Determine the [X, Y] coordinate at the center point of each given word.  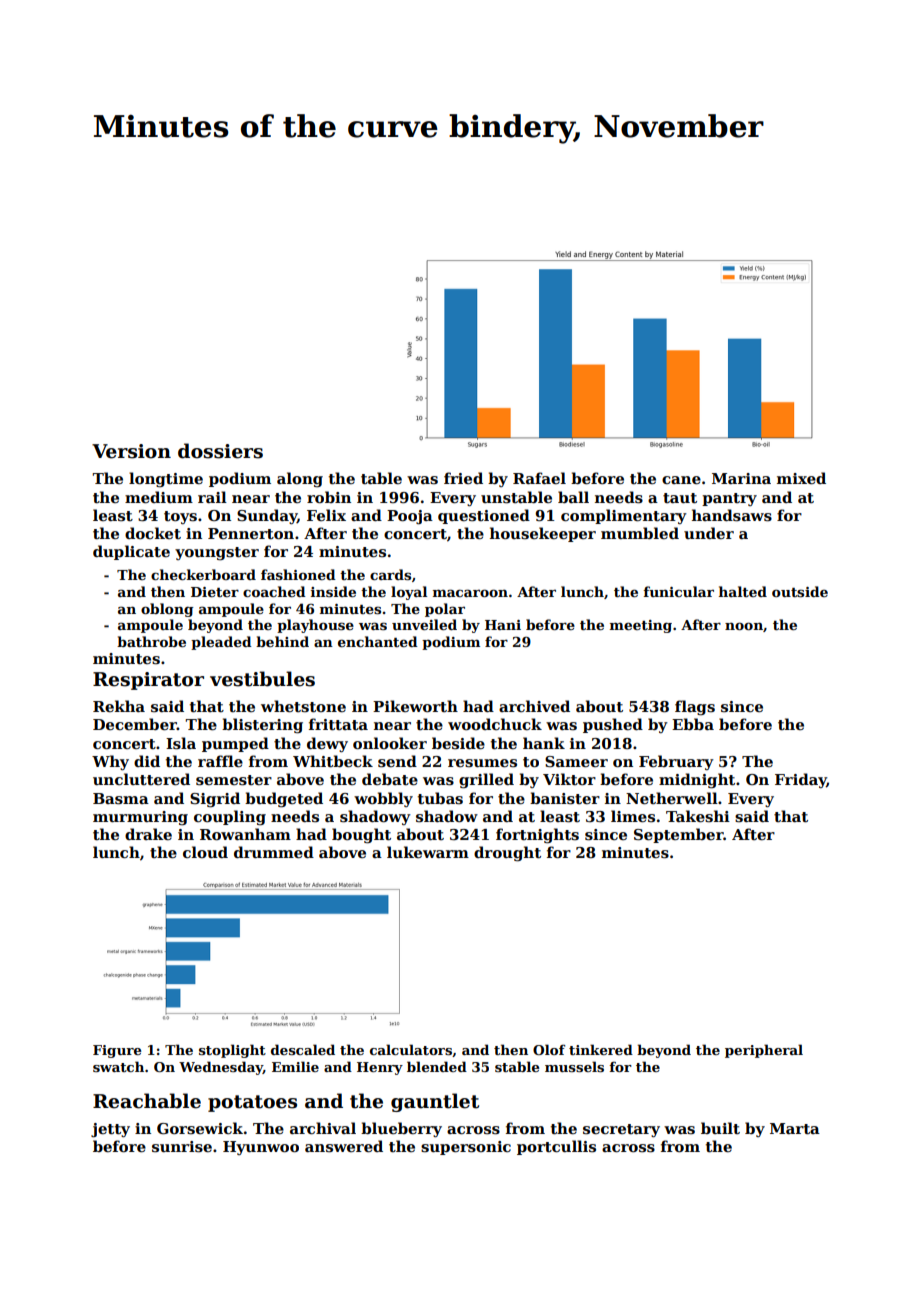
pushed [613, 725]
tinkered [601, 1049]
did [147, 761]
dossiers [220, 451]
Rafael [539, 478]
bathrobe [151, 641]
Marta [795, 1128]
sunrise [182, 1147]
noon [744, 626]
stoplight [232, 1051]
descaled [303, 1049]
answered [344, 1146]
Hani [503, 625]
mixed [801, 478]
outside [800, 591]
